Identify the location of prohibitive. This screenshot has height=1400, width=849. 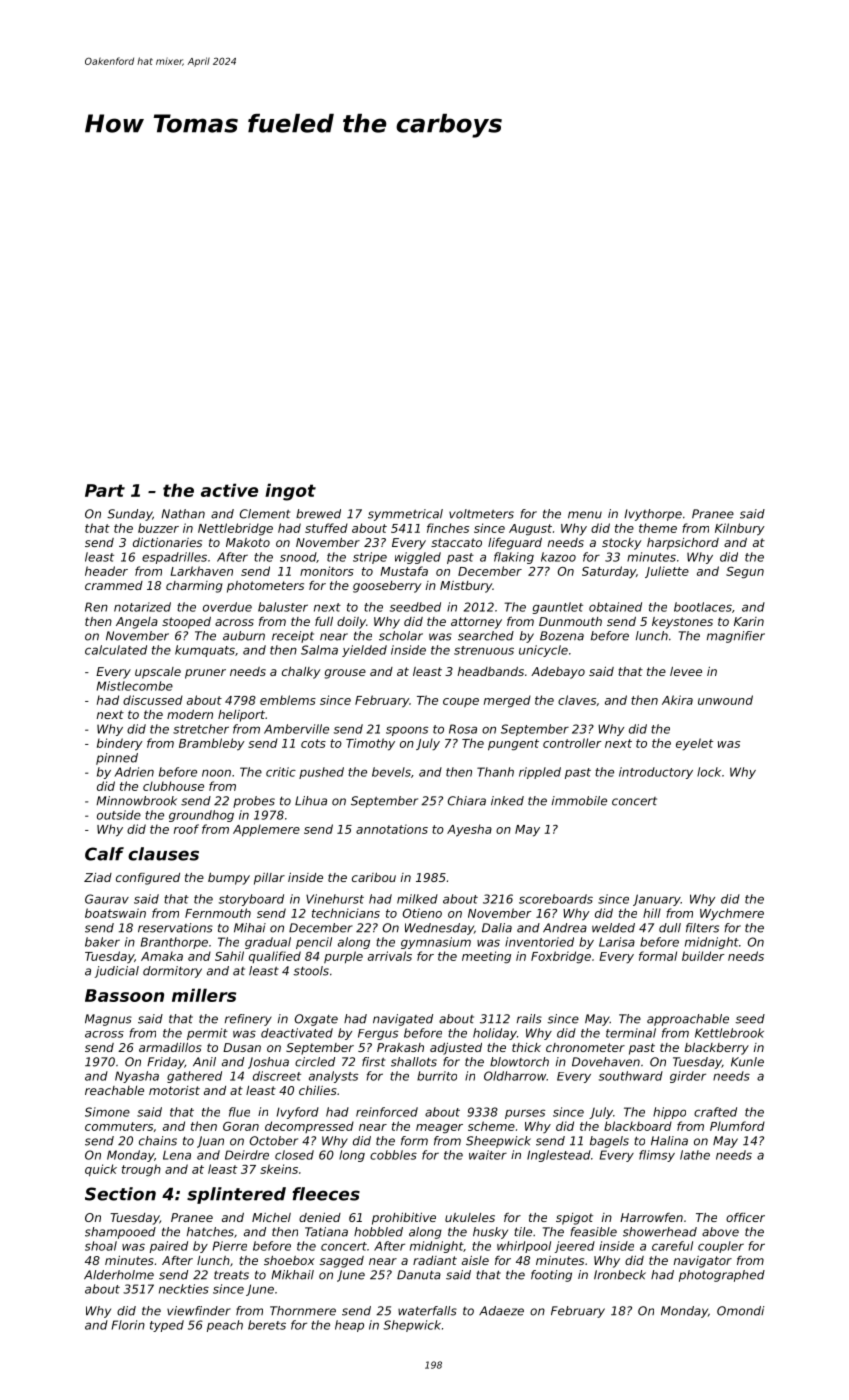
(404, 1219).
